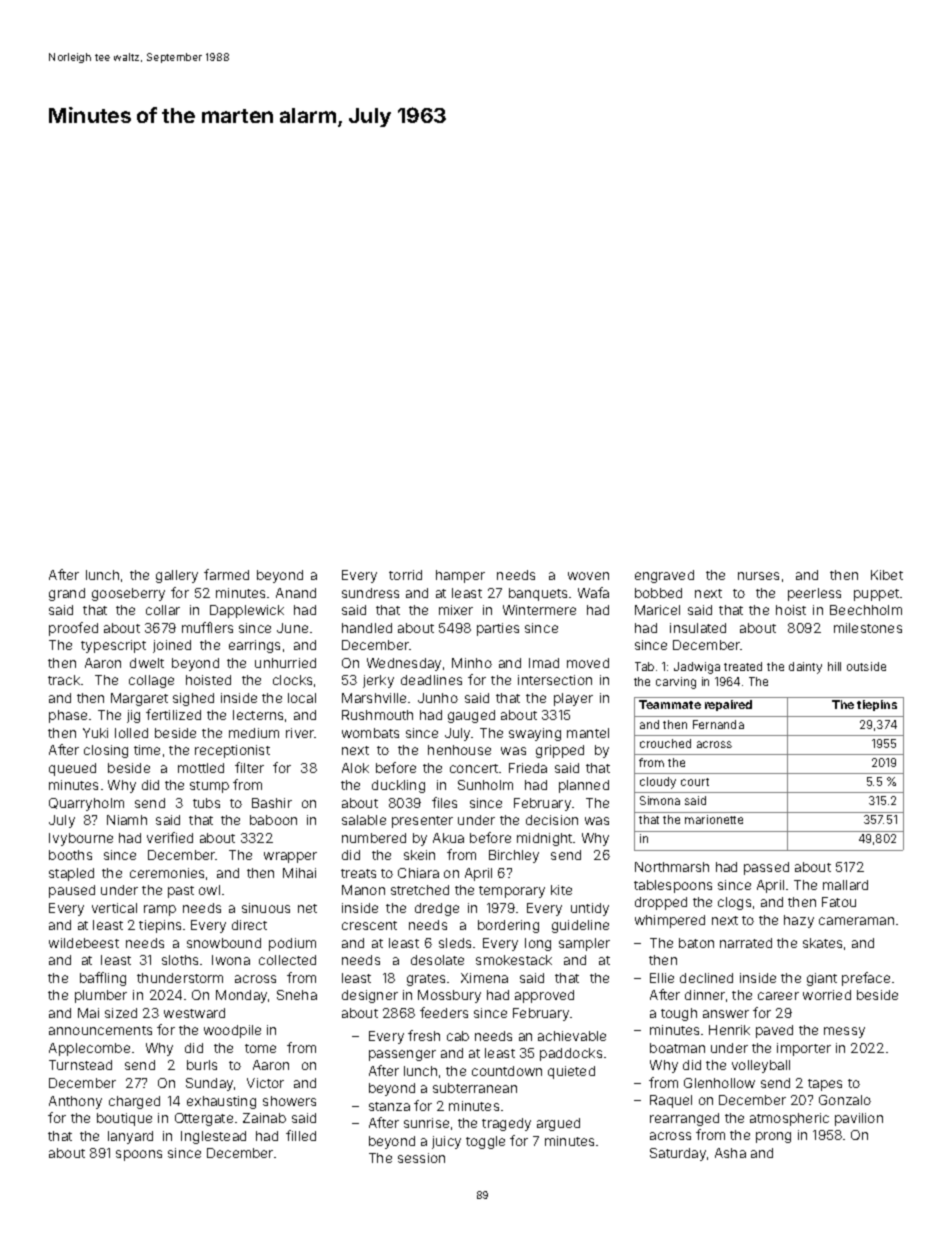 Image resolution: width=952 pixels, height=1233 pixels. What do you see at coordinates (508, 926) in the image?
I see `bordering` at bounding box center [508, 926].
